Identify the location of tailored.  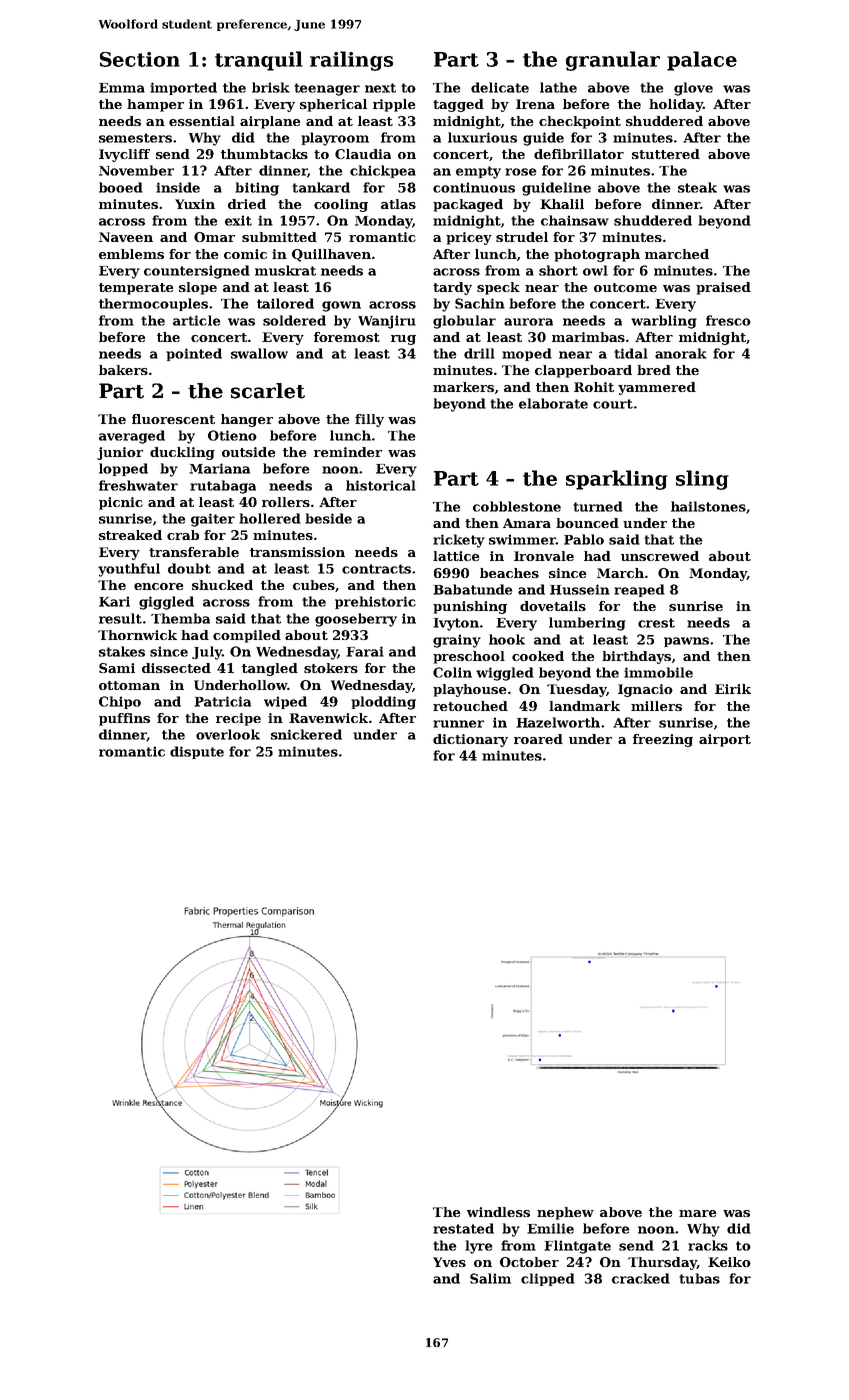
(285, 303).
